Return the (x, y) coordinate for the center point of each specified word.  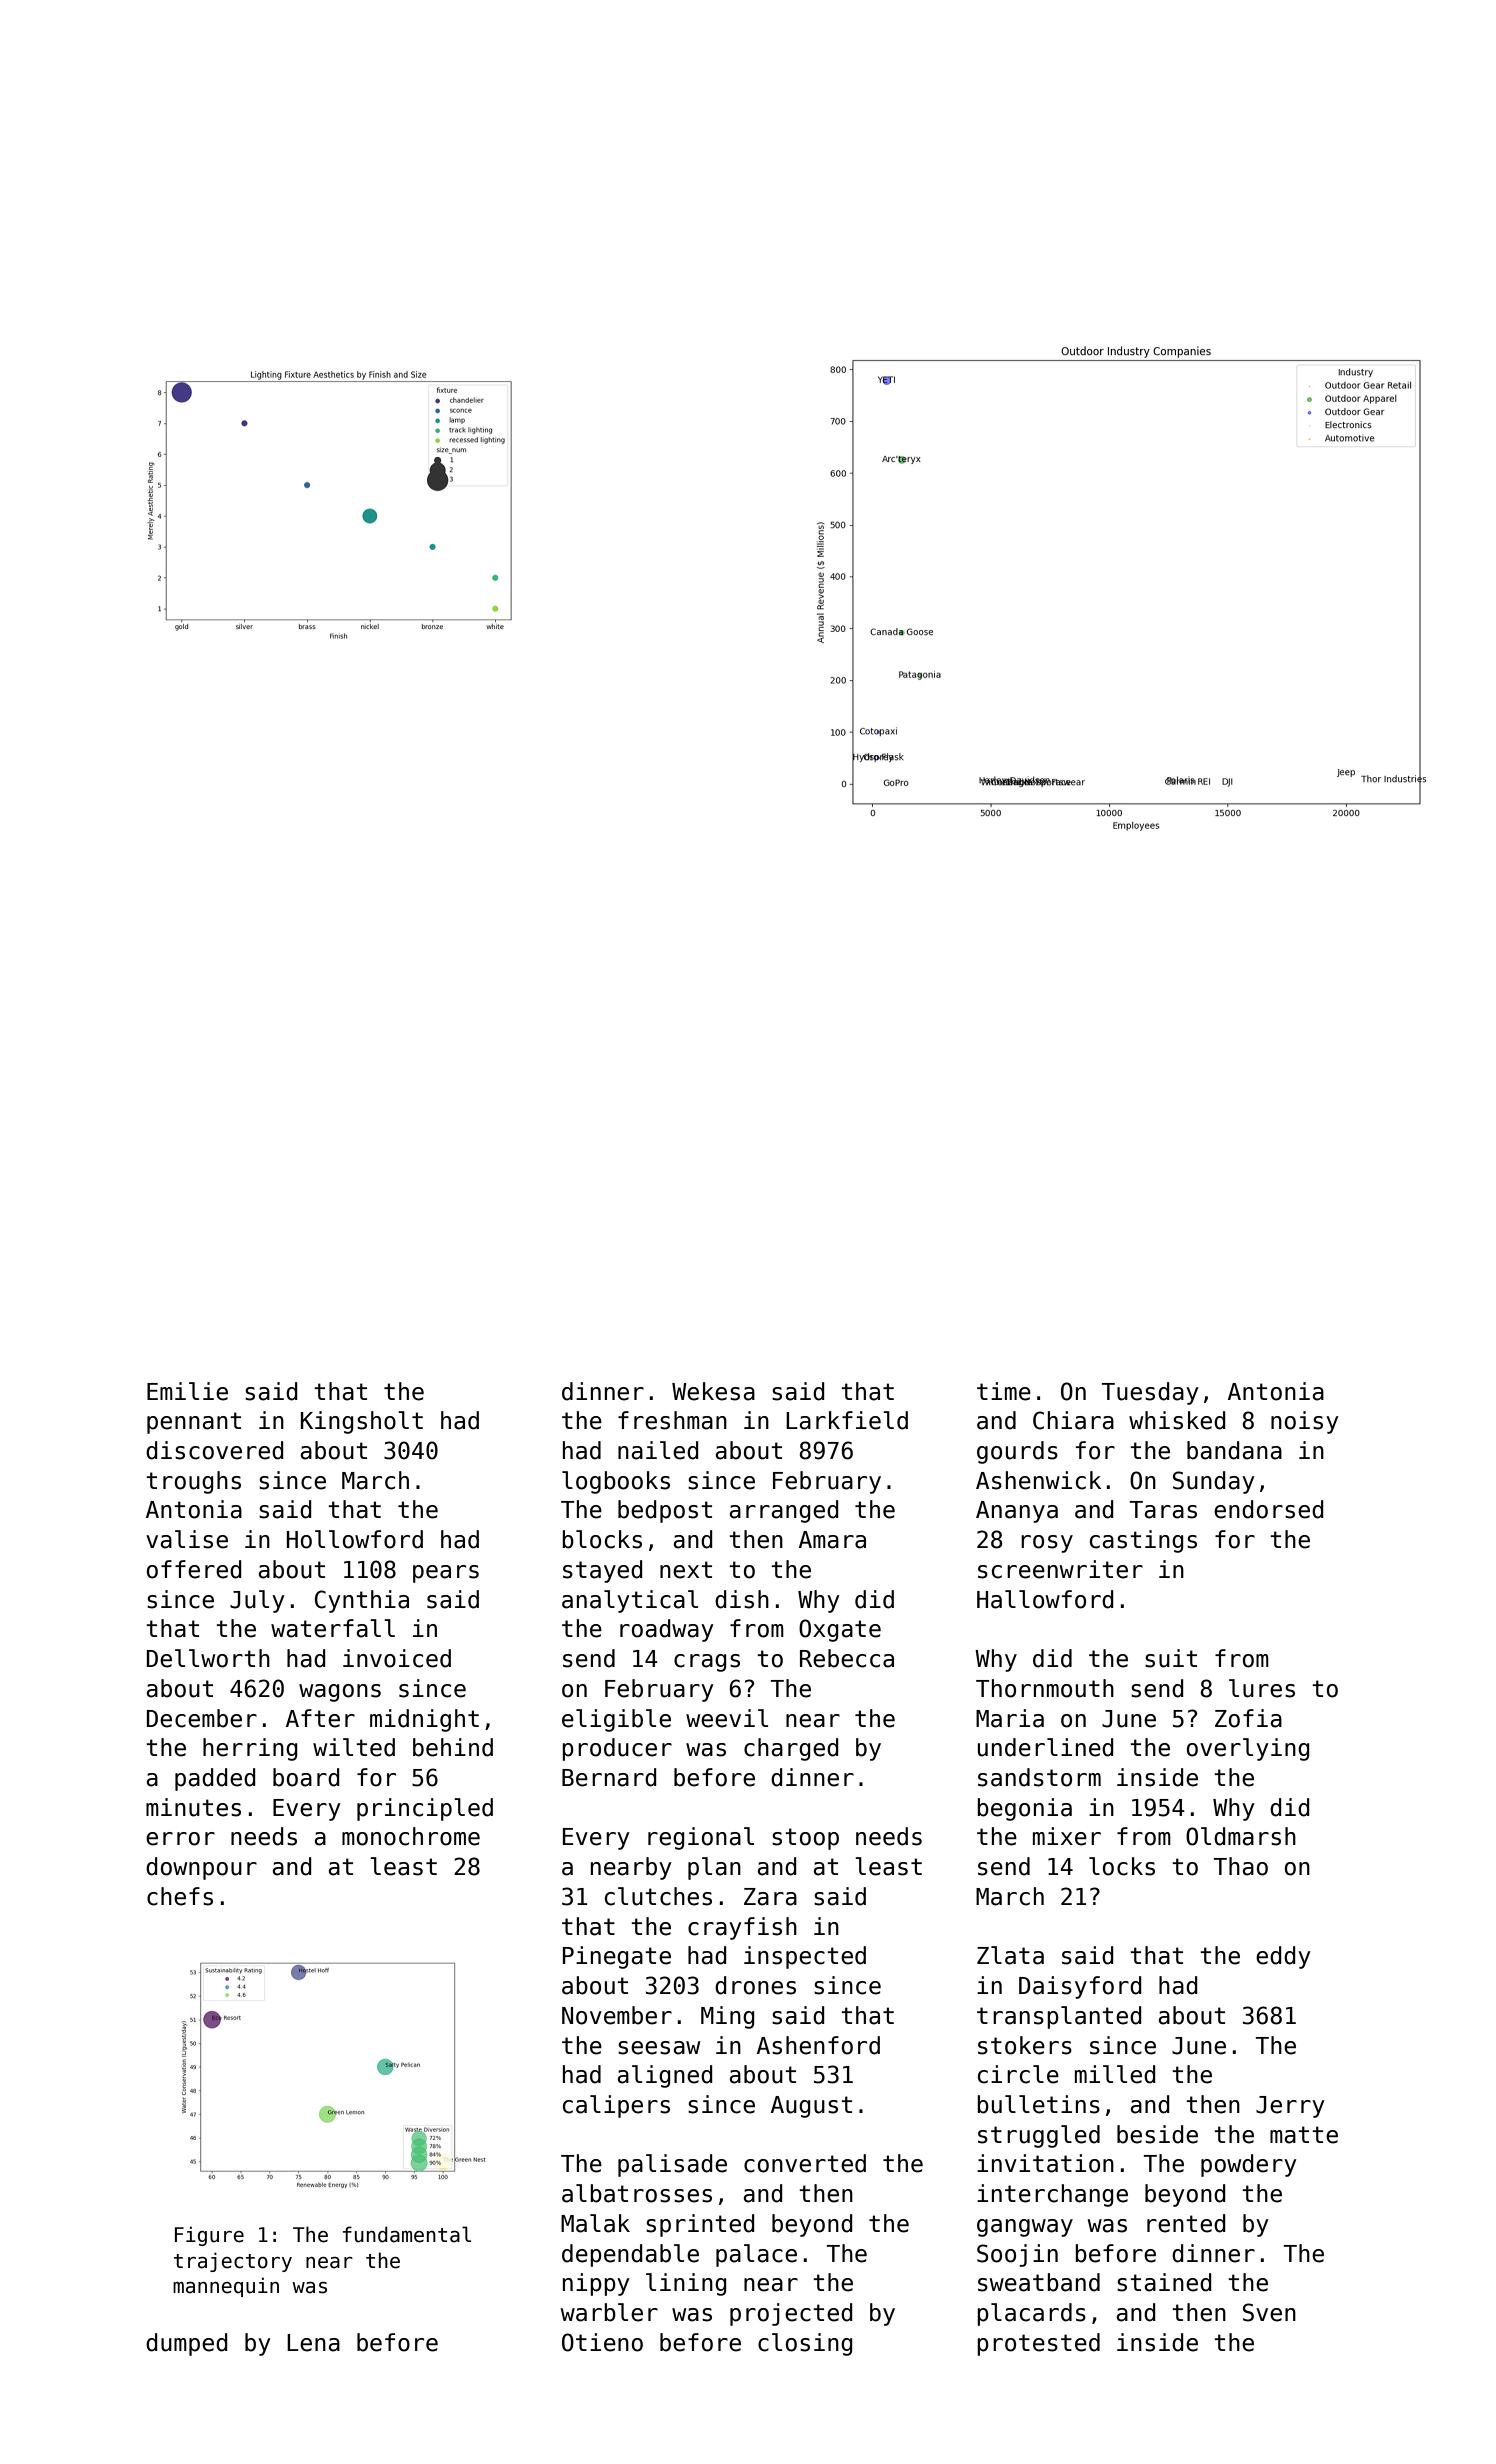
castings (1143, 1541)
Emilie (187, 1391)
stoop (805, 1839)
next (686, 1570)
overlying (1248, 1749)
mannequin (226, 2287)
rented (1186, 2223)
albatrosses (637, 2193)
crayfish (742, 1928)
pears (446, 1574)
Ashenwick (1038, 1480)
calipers (616, 2106)
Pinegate (617, 1957)
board (306, 1777)
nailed (658, 1450)
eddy (1283, 1957)
